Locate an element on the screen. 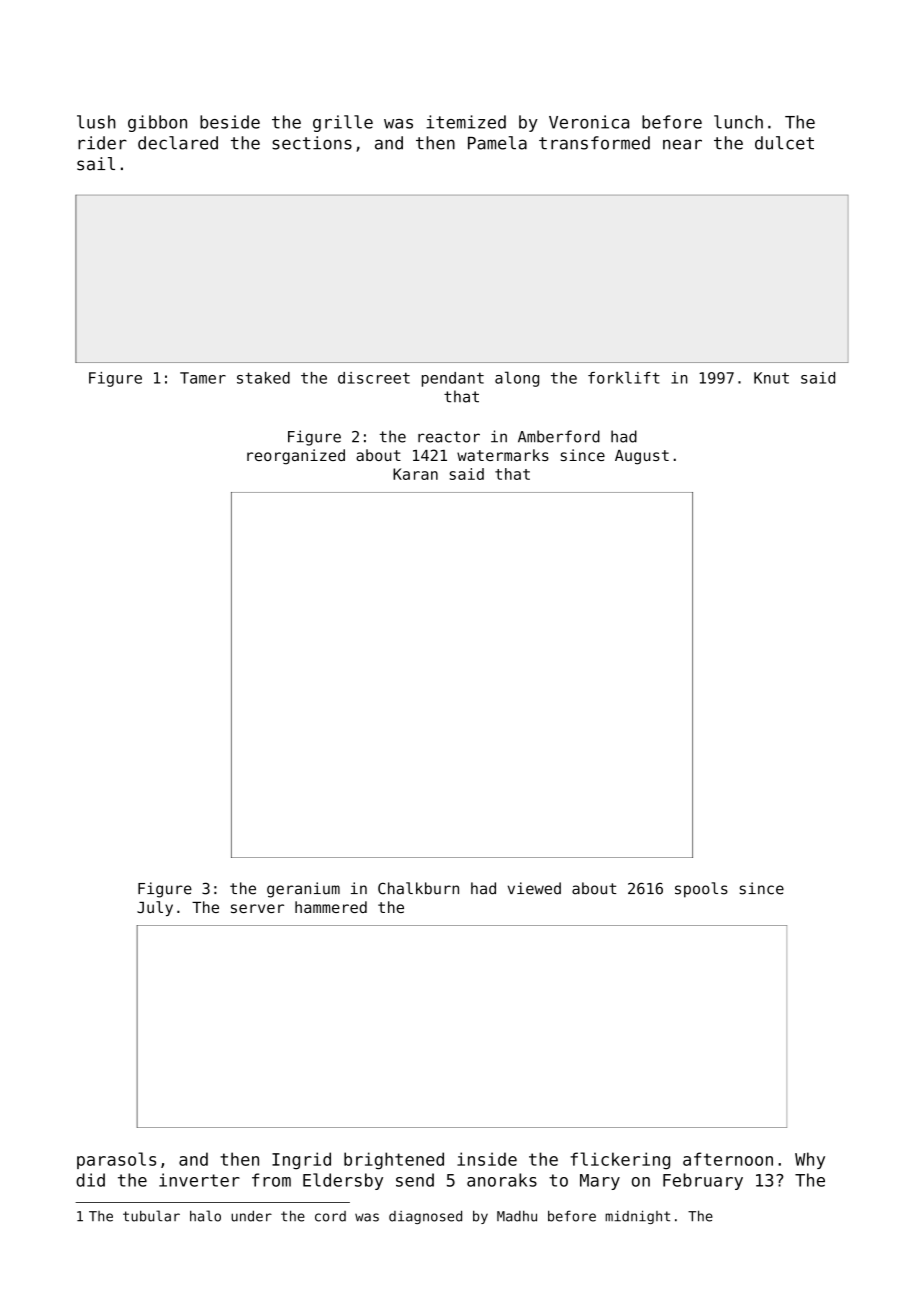  July is located at coordinates (155, 908).
